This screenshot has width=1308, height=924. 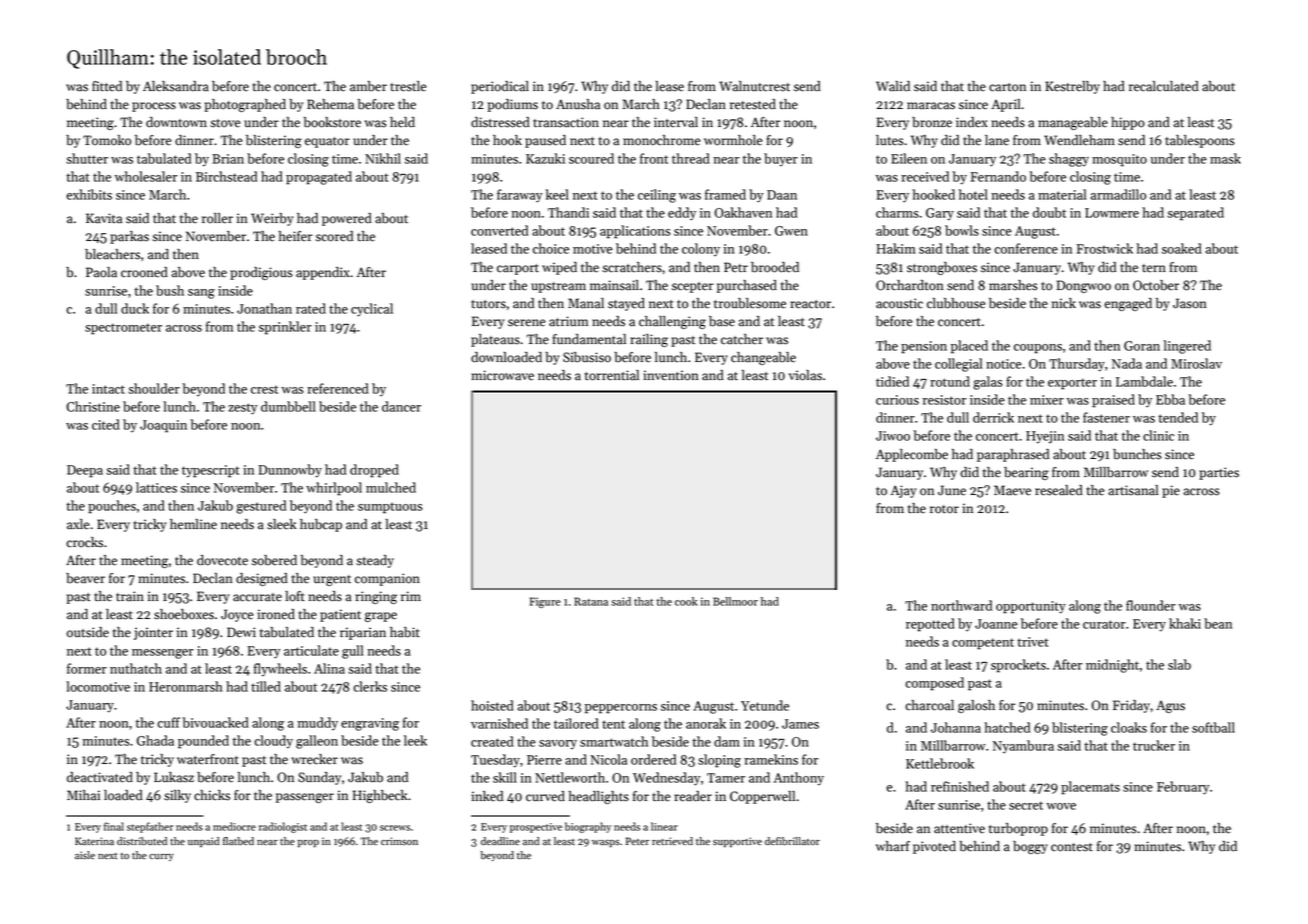 What do you see at coordinates (85, 578) in the screenshot?
I see `beaver` at bounding box center [85, 578].
